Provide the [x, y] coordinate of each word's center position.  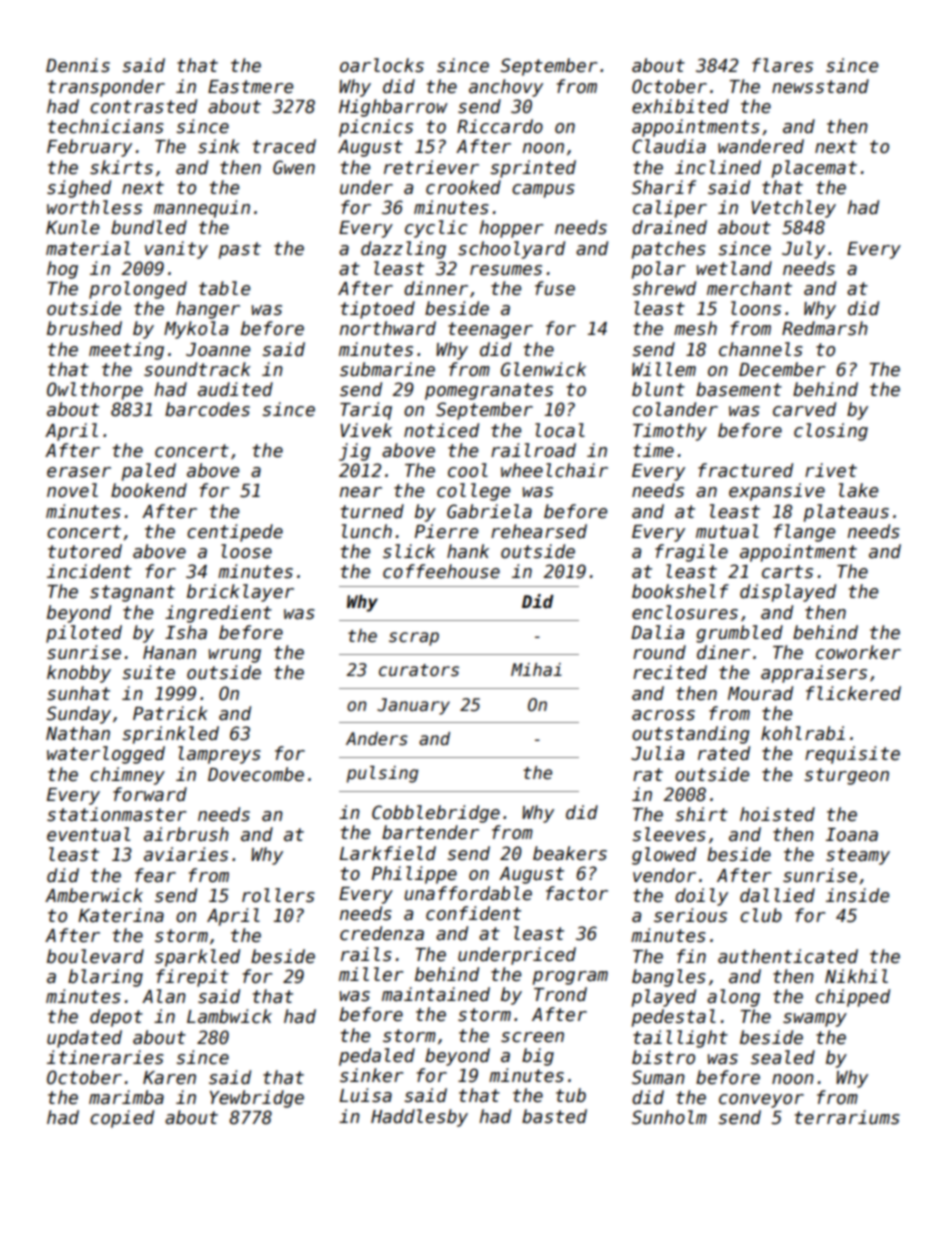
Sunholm [669, 1117]
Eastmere [250, 87]
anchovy [506, 88]
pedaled [377, 1057]
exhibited [680, 106]
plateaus [846, 513]
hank [468, 551]
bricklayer [240, 593]
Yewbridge [257, 1099]
